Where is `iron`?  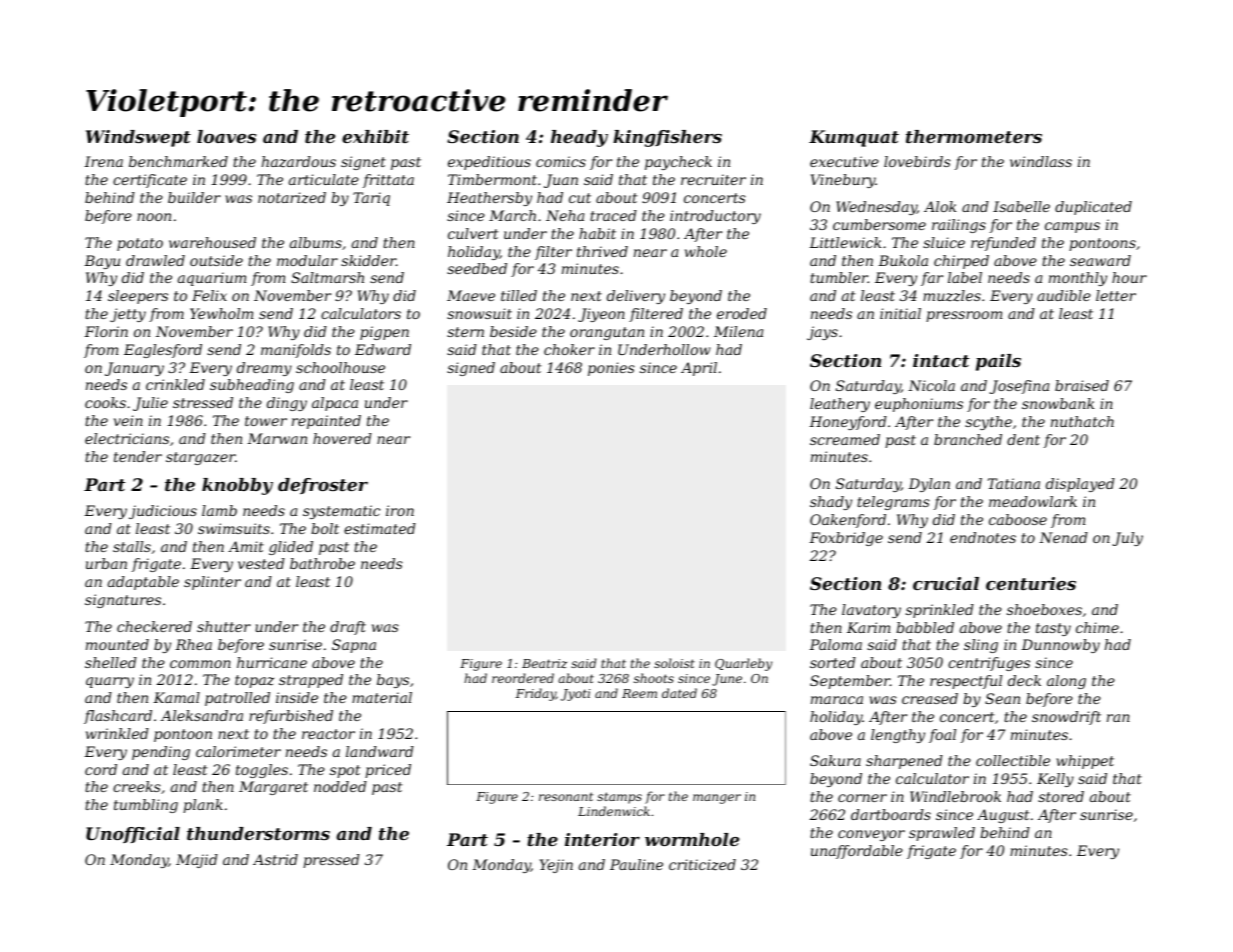
iron is located at coordinates (400, 510).
